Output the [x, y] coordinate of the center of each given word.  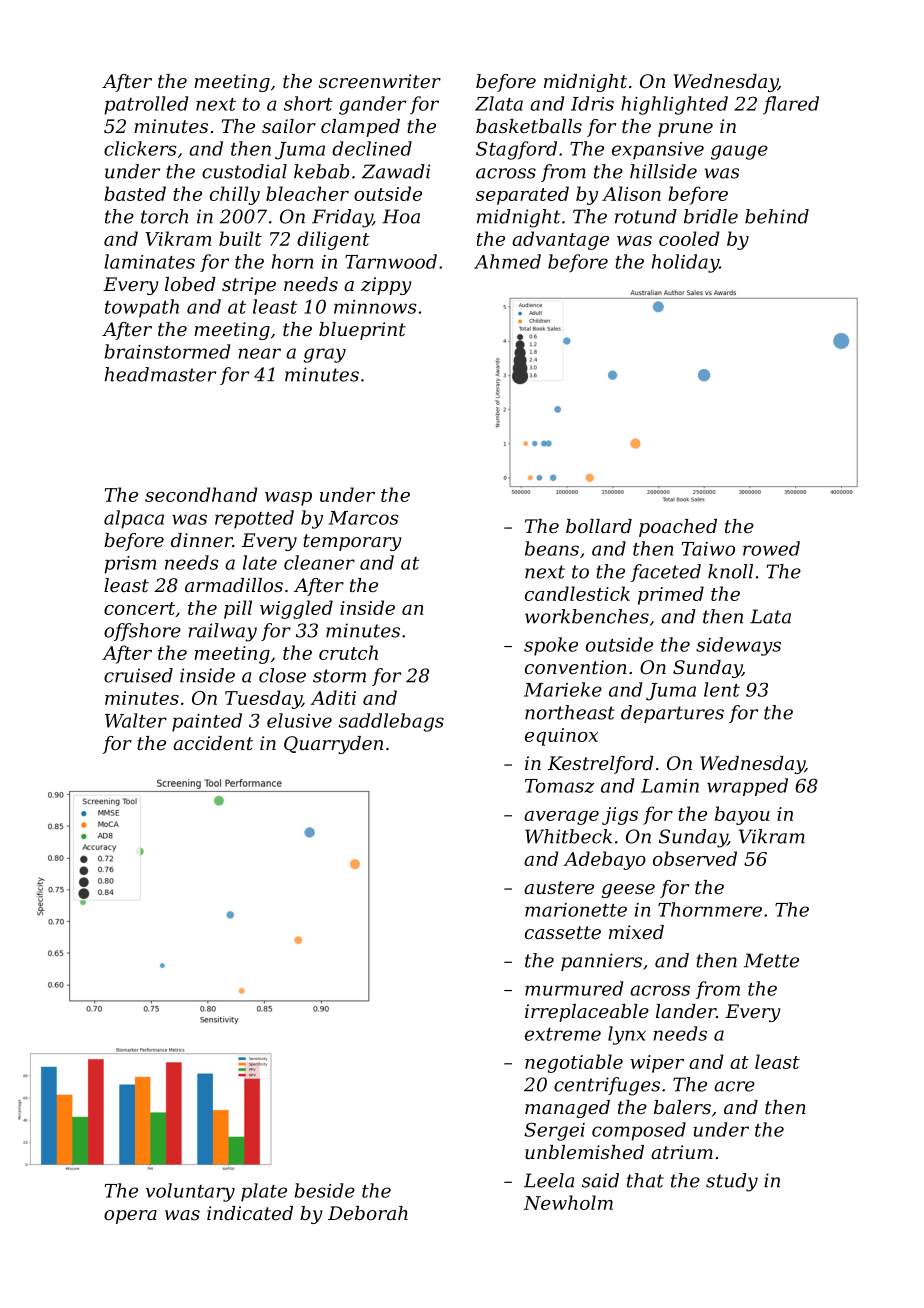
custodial [244, 171]
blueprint [362, 331]
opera [130, 1217]
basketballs [529, 126]
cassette [563, 932]
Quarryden [333, 745]
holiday [685, 263]
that [645, 1180]
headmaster [160, 374]
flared [791, 105]
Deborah [368, 1213]
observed [695, 858]
